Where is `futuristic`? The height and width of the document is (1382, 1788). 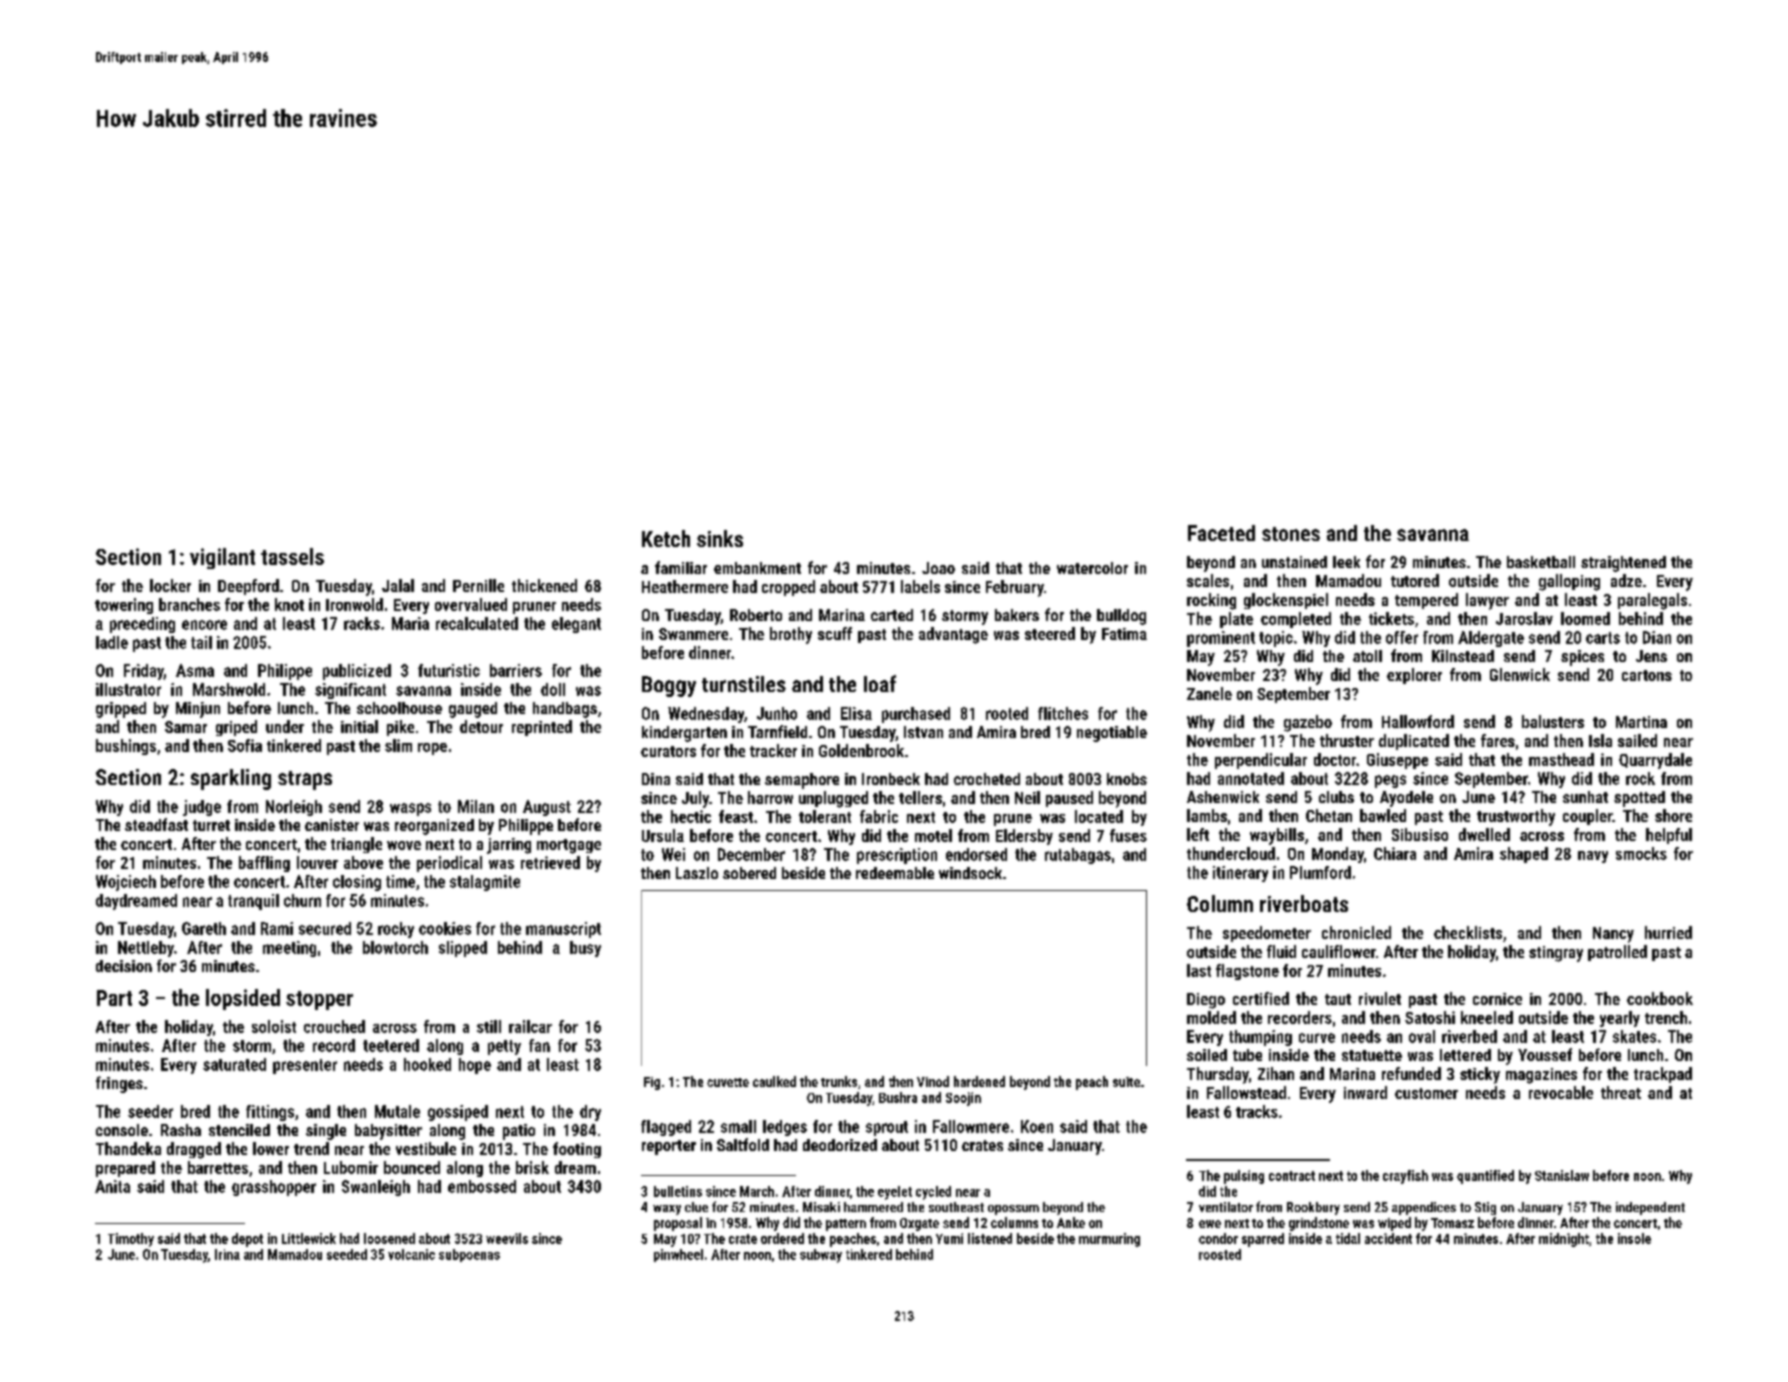 futuristic is located at coordinates (449, 670).
